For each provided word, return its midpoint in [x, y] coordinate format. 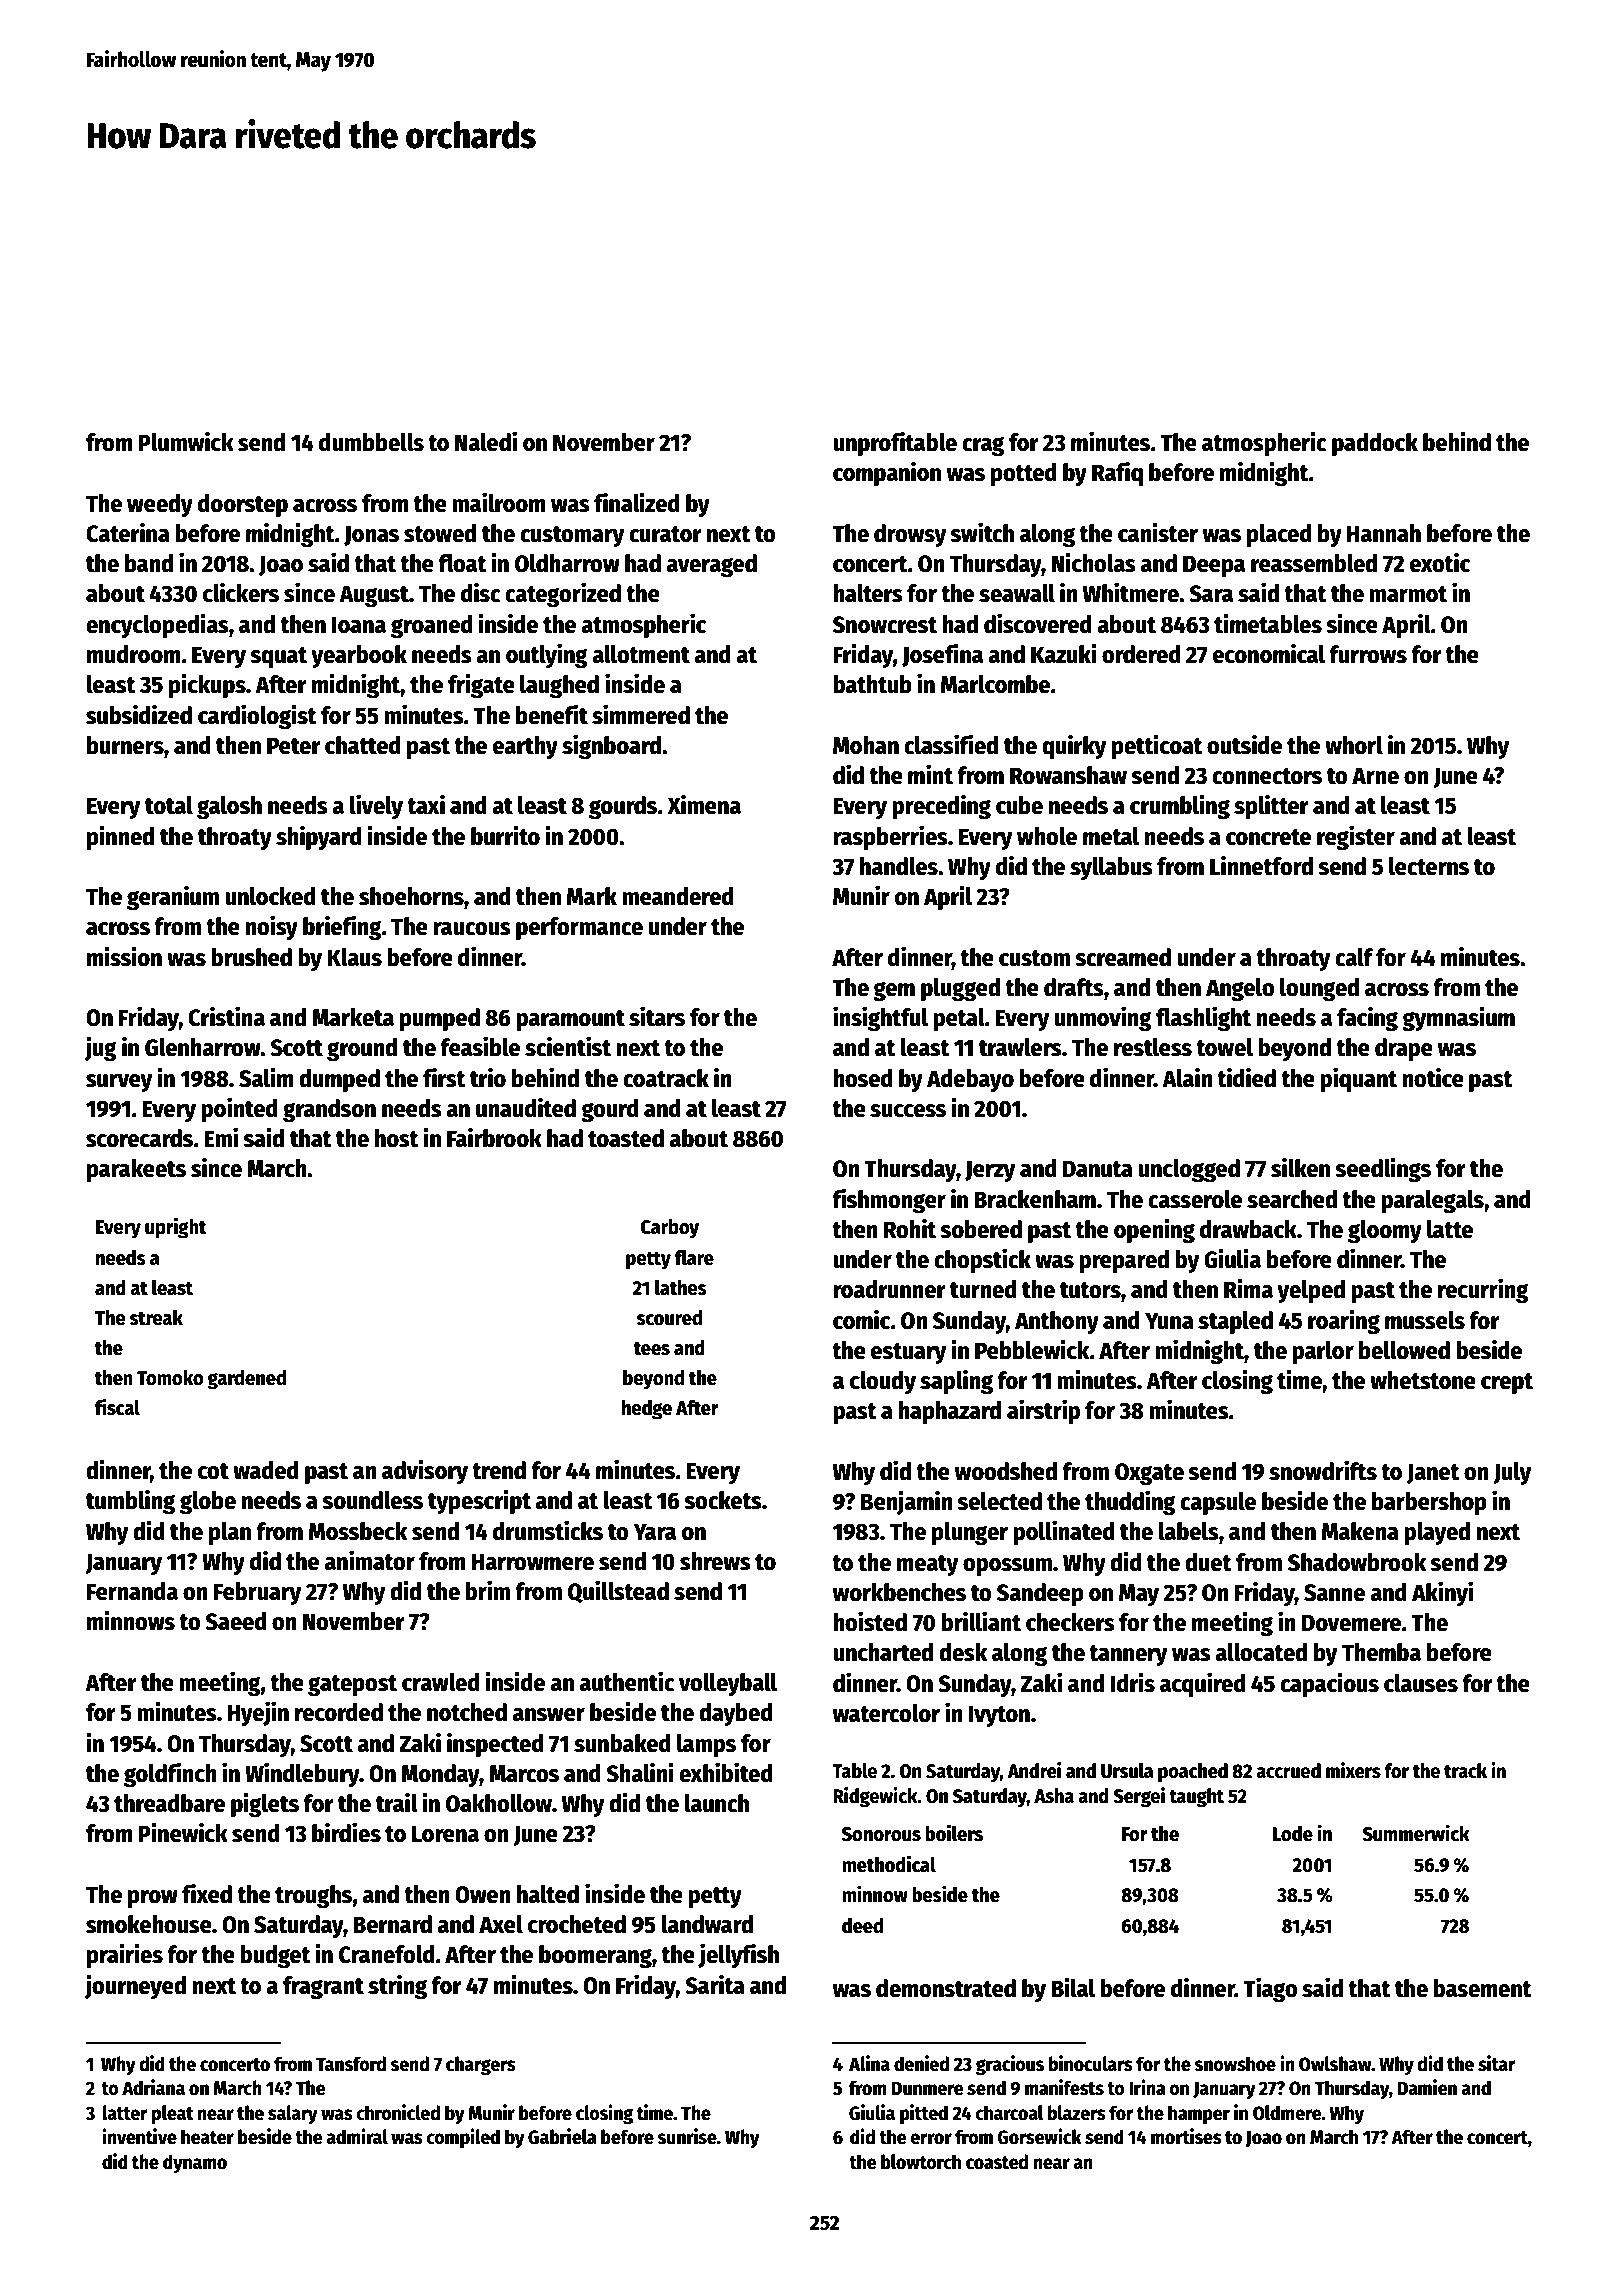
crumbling [1180, 806]
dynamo [195, 2163]
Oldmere [1287, 2113]
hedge [647, 1410]
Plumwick [186, 441]
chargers [481, 2065]
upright [176, 1228]
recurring [1483, 1290]
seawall [1017, 593]
